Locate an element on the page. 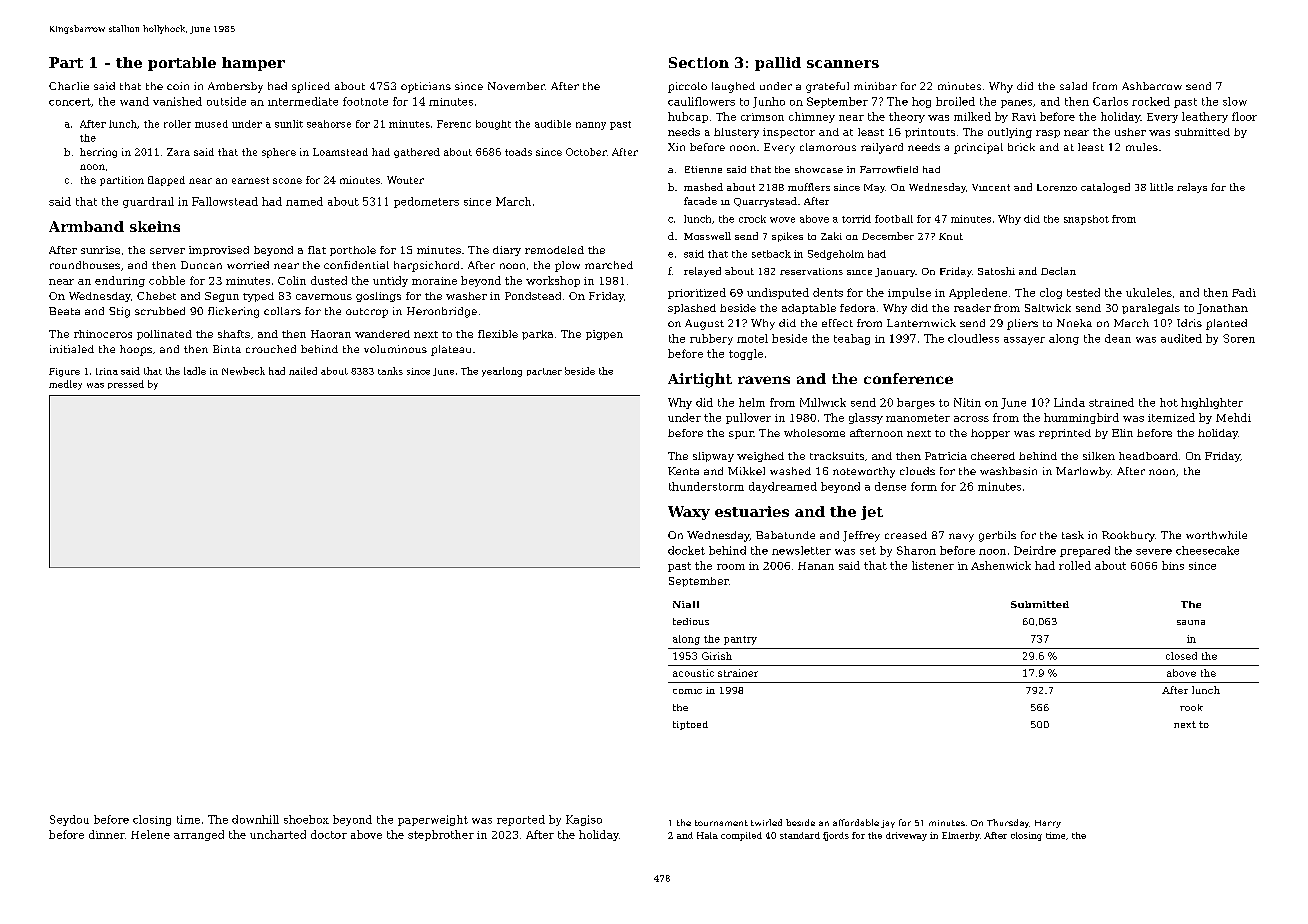  tournament is located at coordinates (721, 823).
